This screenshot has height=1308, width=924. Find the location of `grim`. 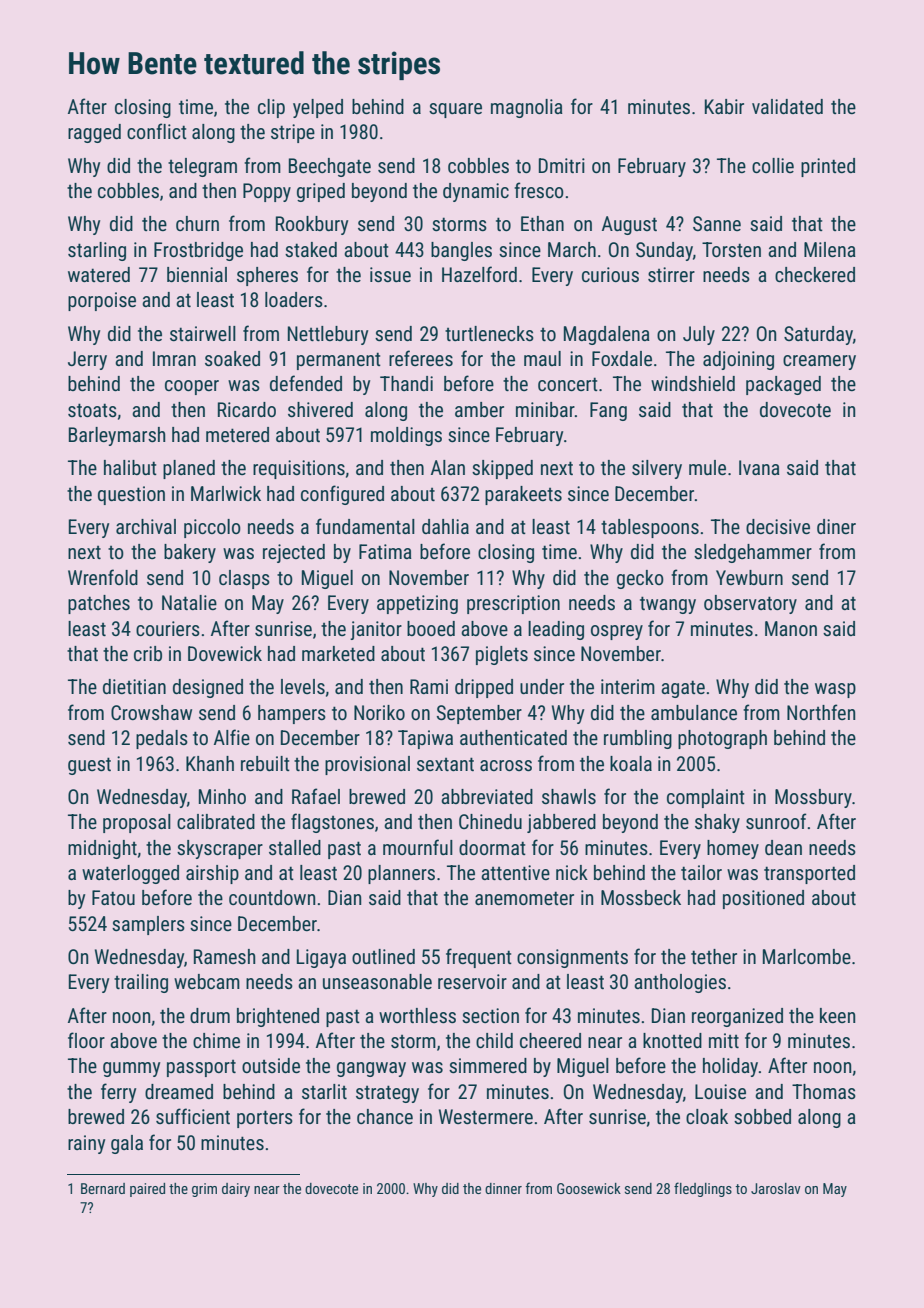

grim is located at coordinates (204, 1190).
